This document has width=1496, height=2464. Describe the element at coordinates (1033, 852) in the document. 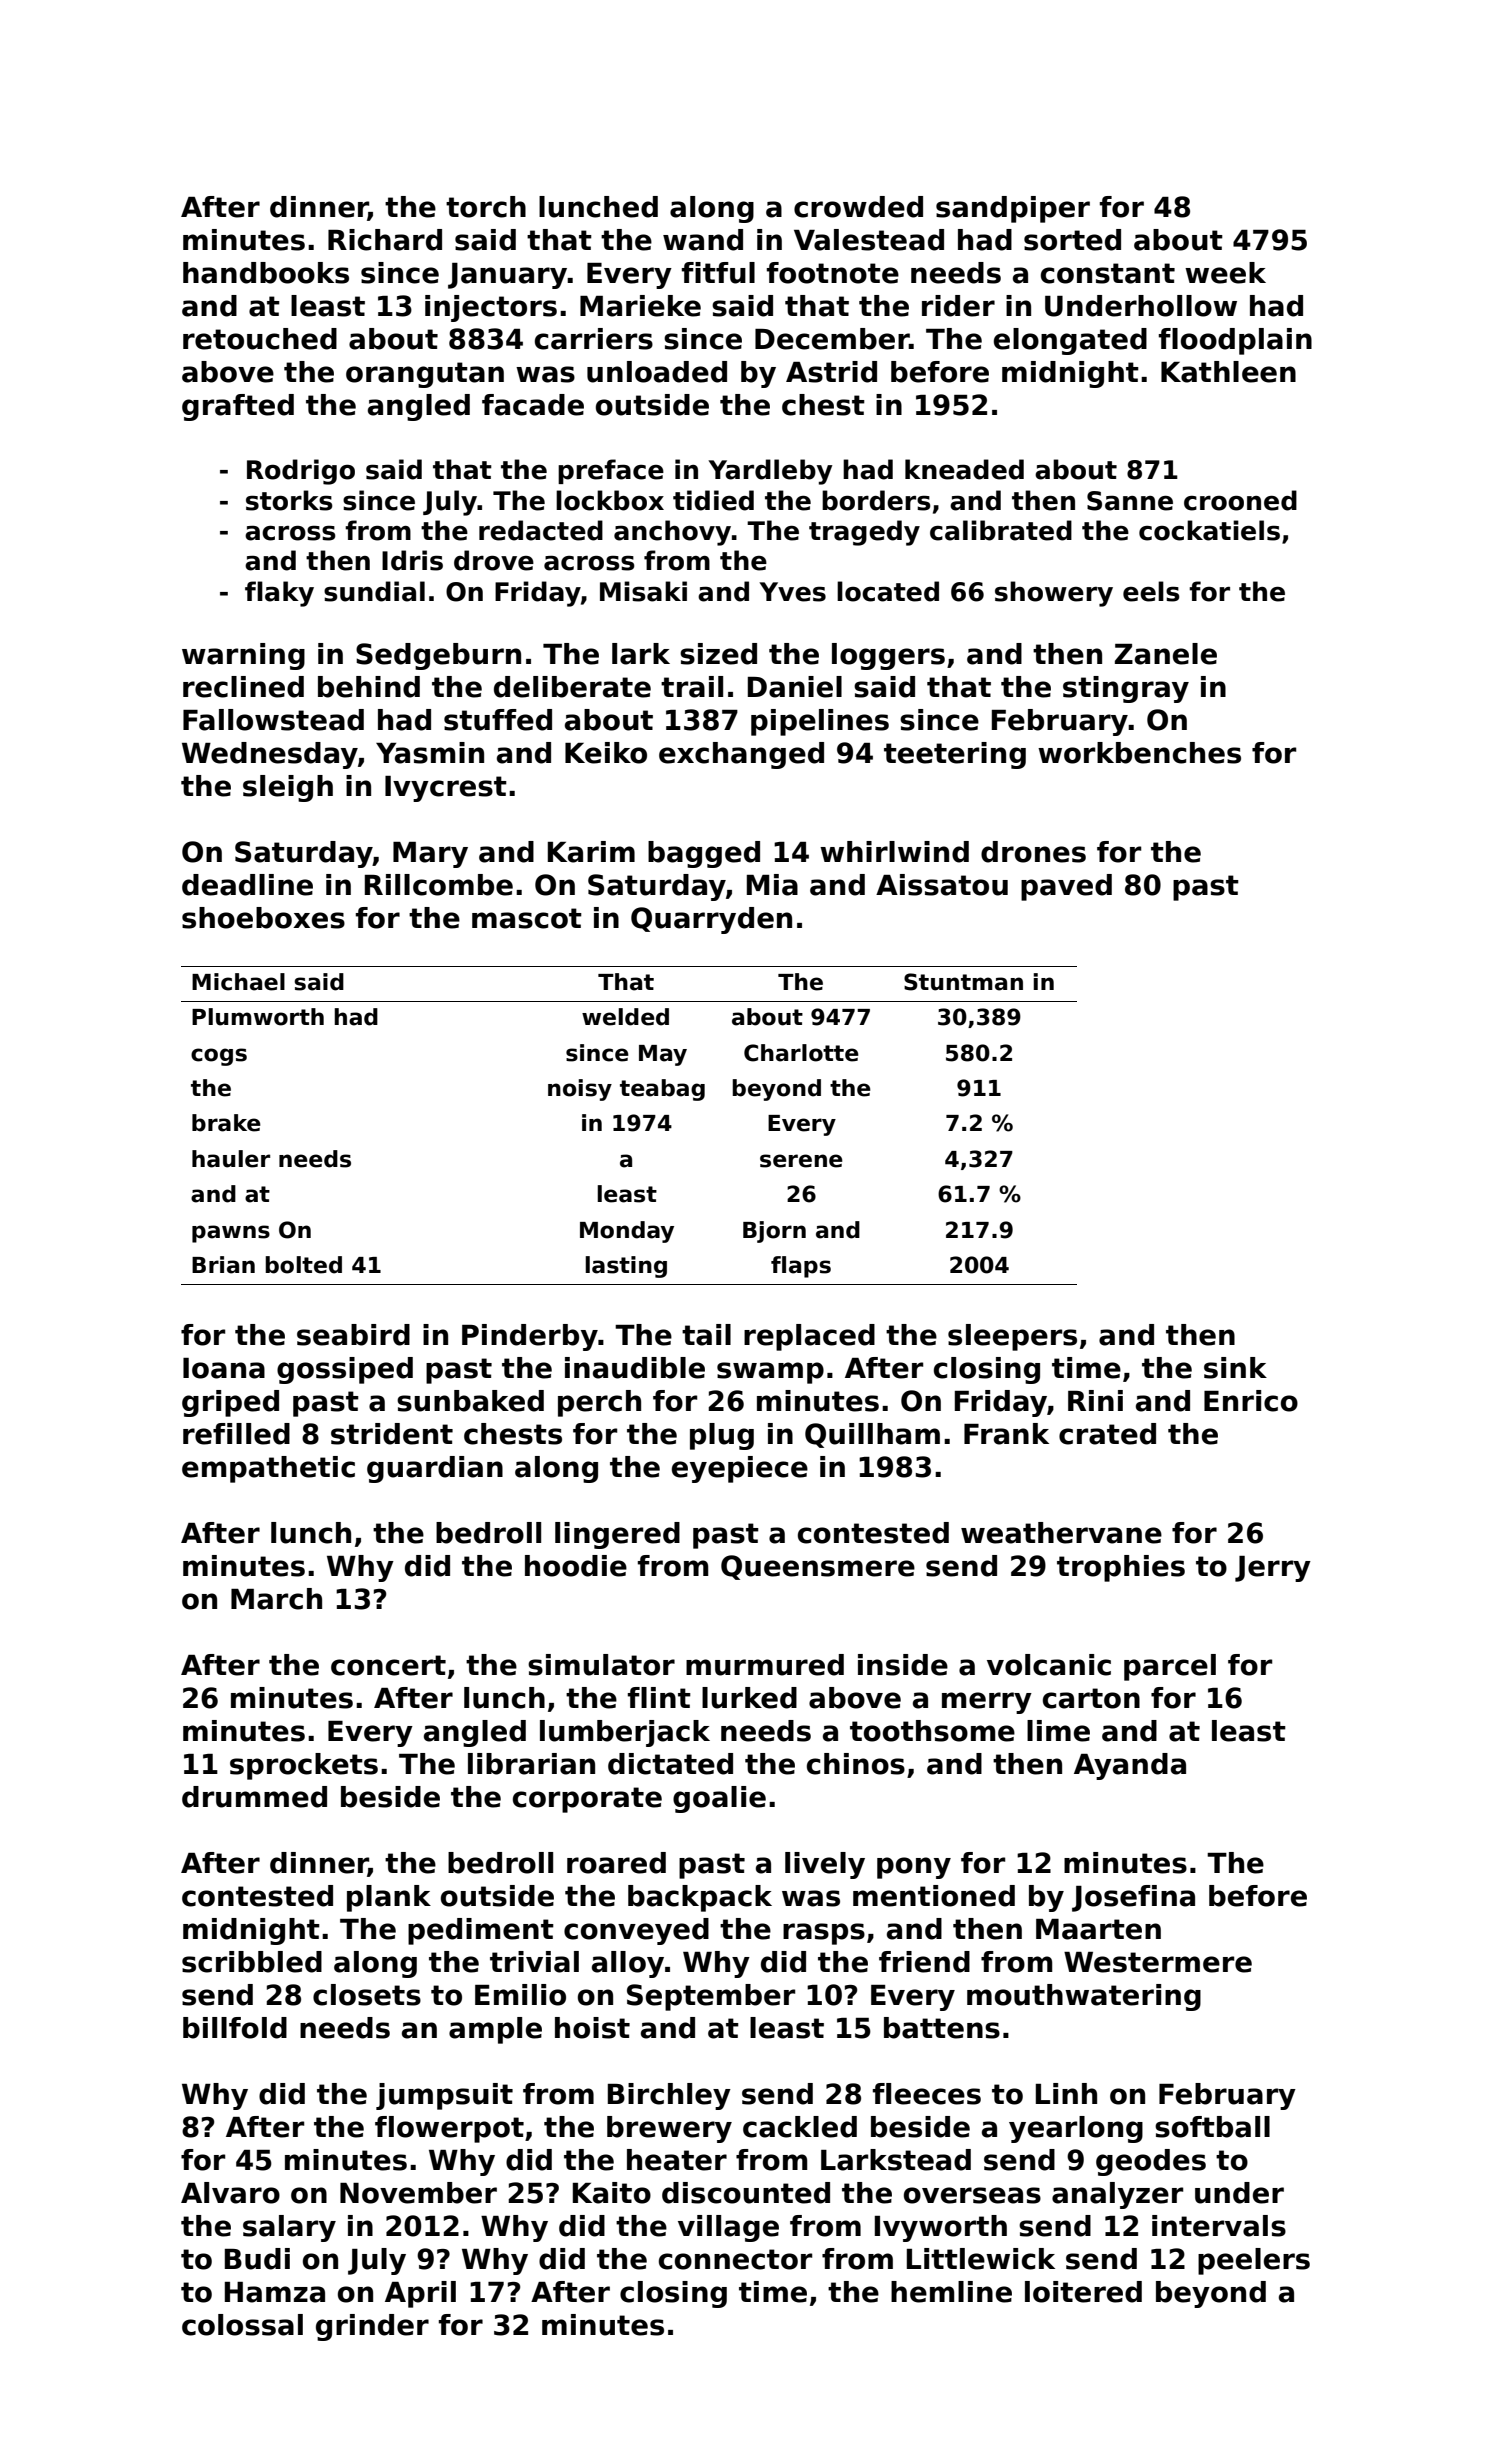

I see `drones` at that location.
